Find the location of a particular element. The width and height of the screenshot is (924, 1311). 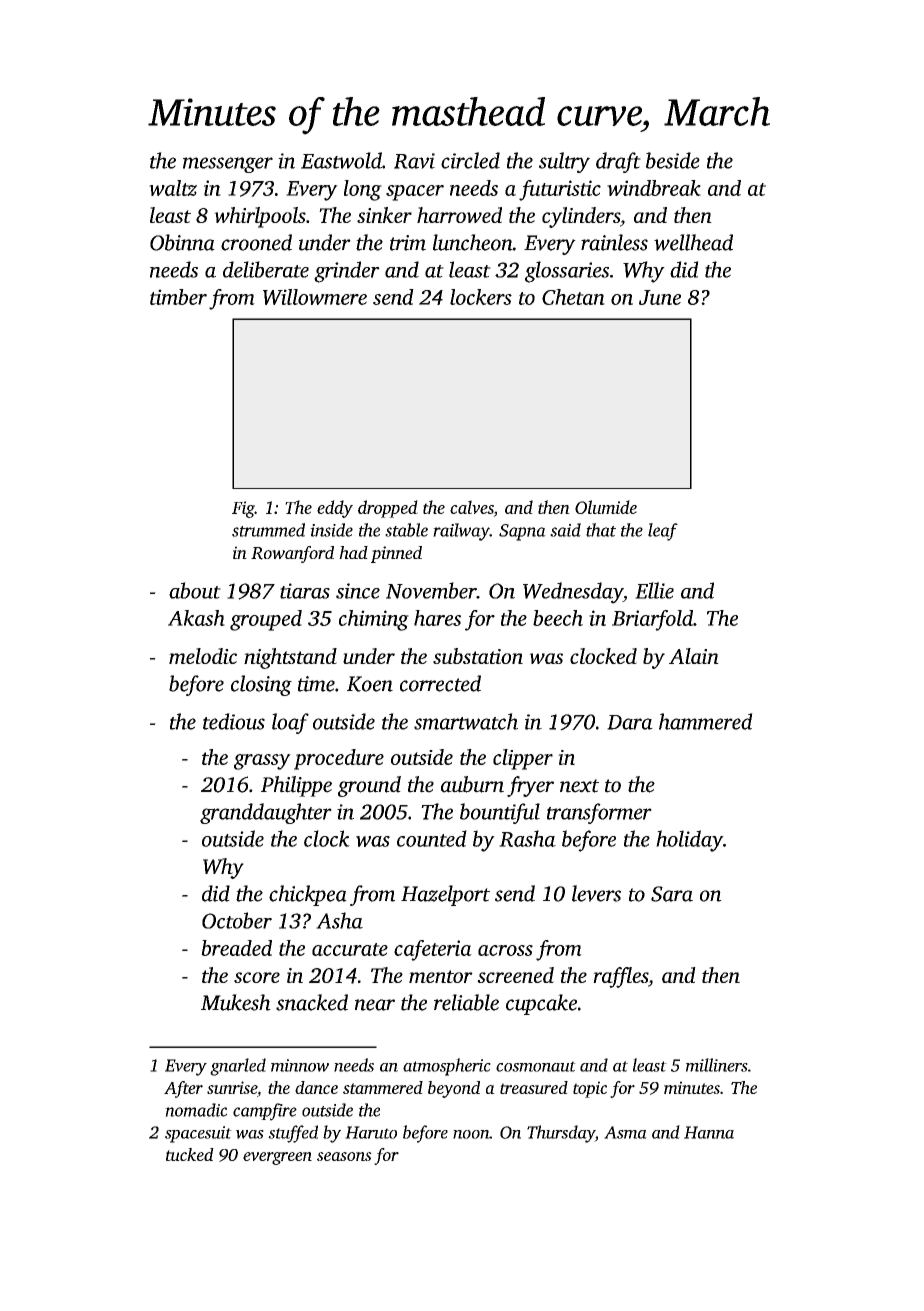

seasons is located at coordinates (344, 1156).
